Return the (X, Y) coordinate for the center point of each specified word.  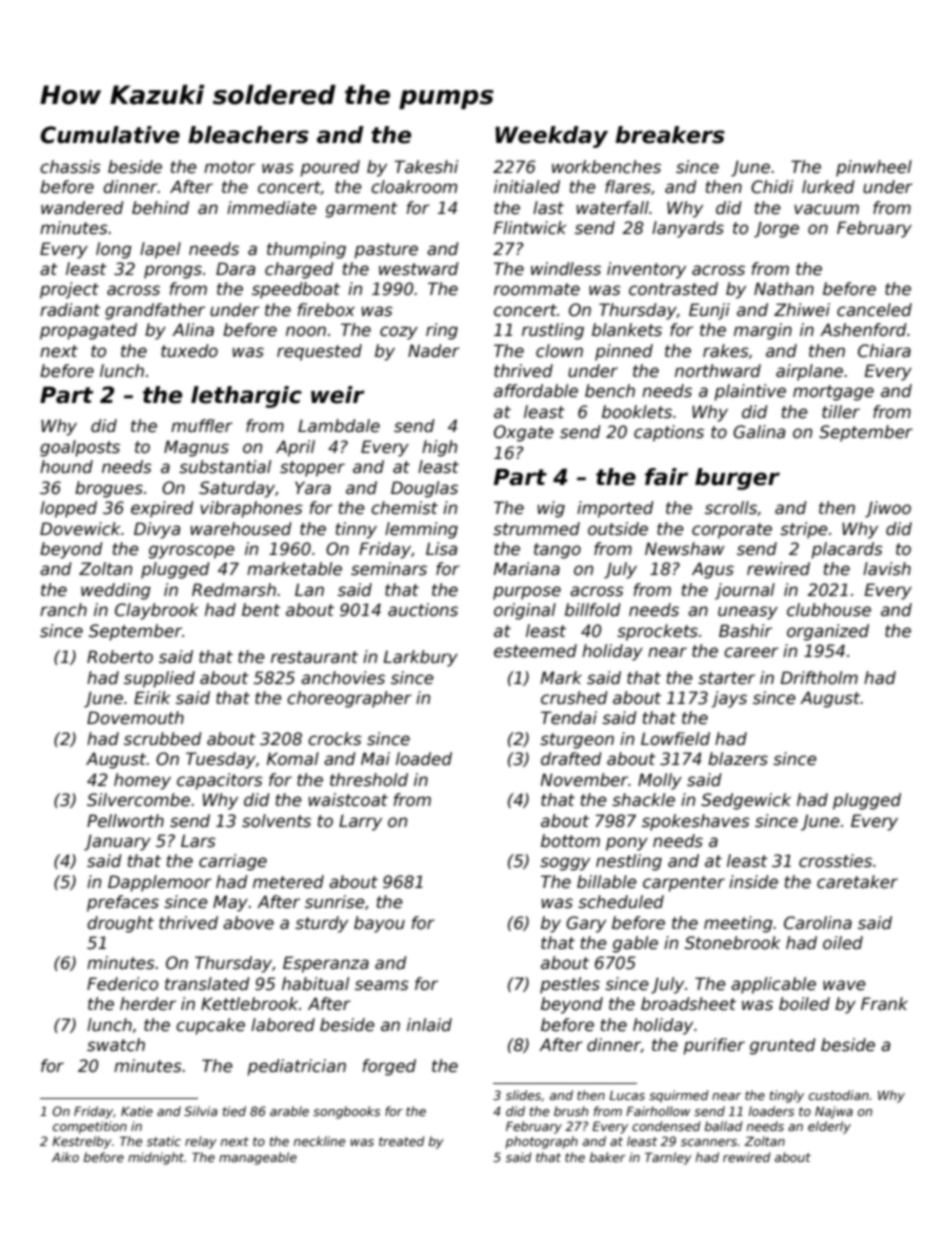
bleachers (248, 135)
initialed (527, 187)
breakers (670, 135)
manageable (258, 1158)
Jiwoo (888, 509)
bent (261, 610)
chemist (404, 508)
